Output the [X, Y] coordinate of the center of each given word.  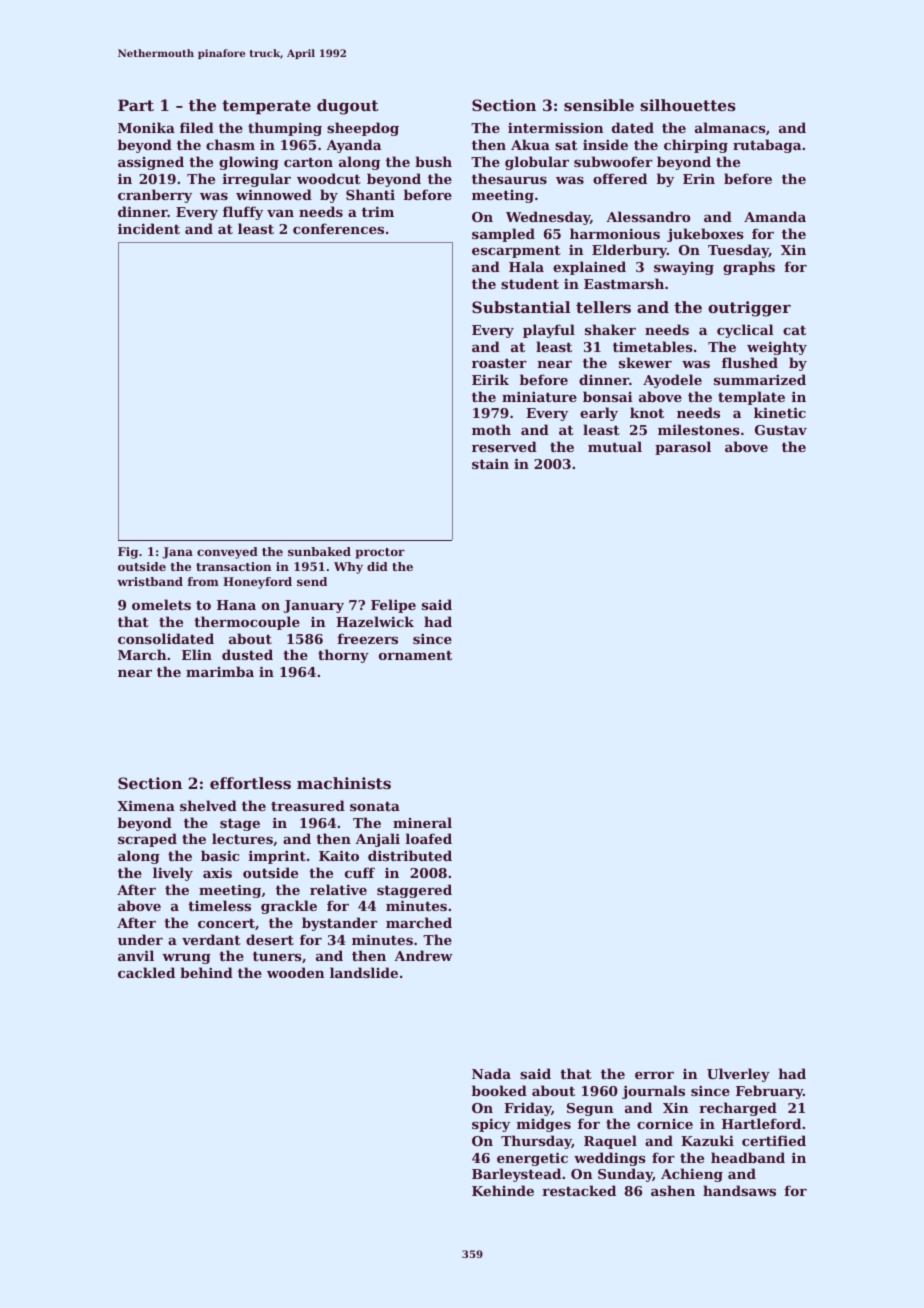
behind [206, 972]
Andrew [423, 955]
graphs [749, 268]
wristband [150, 581]
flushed [750, 362]
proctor [380, 553]
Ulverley [738, 1075]
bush [433, 161]
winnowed [274, 194]
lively [173, 874]
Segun [590, 1109]
